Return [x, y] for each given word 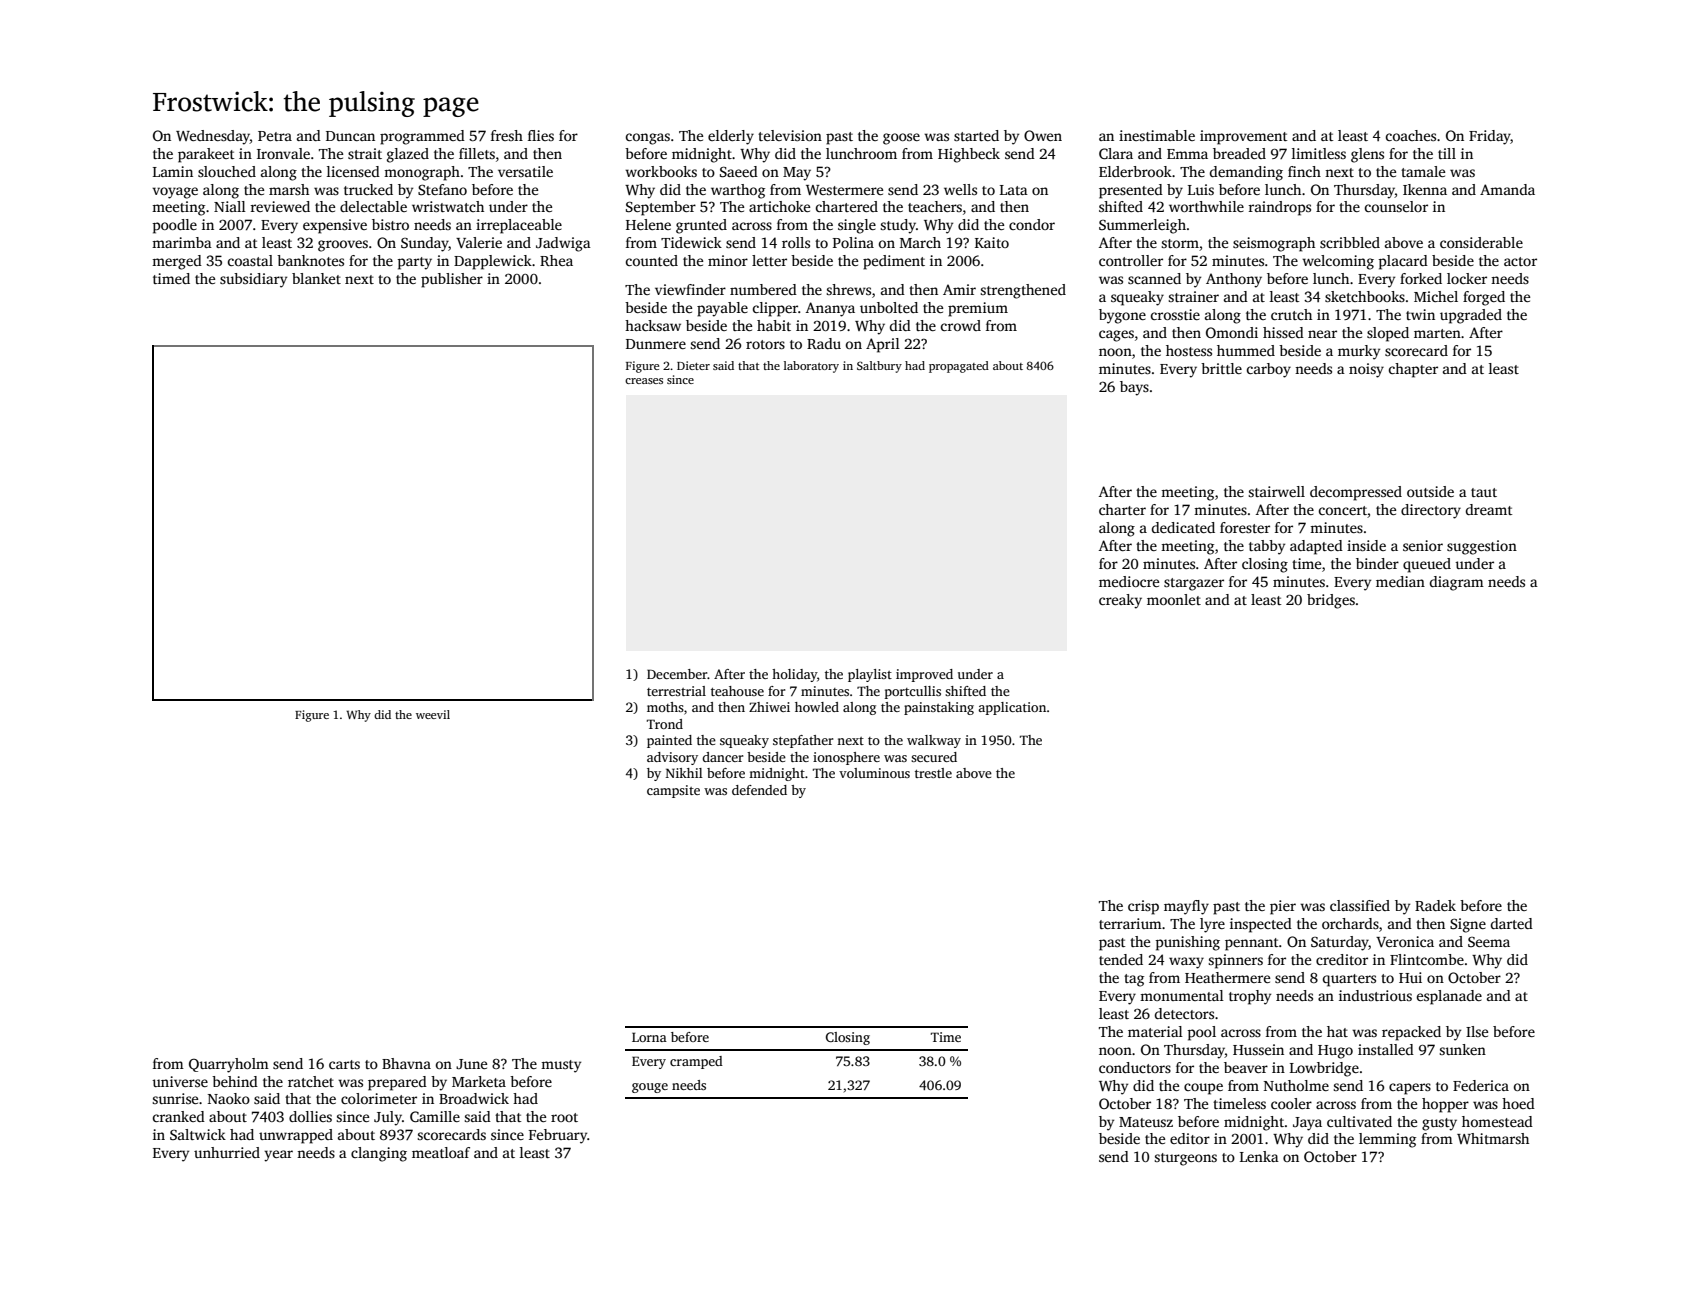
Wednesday [213, 137]
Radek [1435, 905]
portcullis [913, 692]
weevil [433, 714]
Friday [1490, 137]
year [278, 1156]
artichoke [779, 206]
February [558, 1136]
